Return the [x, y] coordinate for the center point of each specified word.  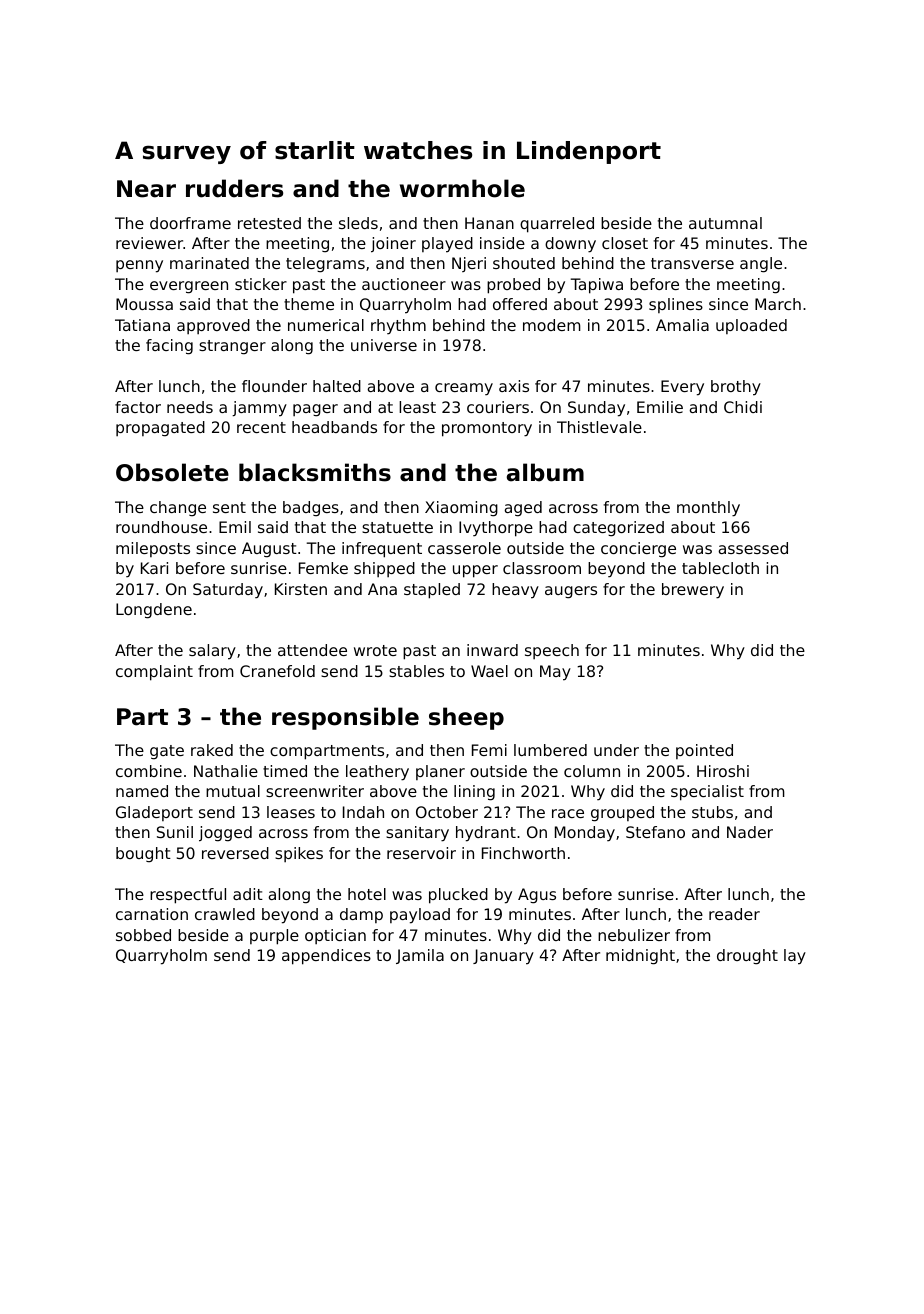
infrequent [382, 550]
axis [514, 386]
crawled [225, 914]
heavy [515, 591]
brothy [736, 388]
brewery [693, 591]
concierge [638, 550]
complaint [154, 673]
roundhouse [161, 527]
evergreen [189, 287]
